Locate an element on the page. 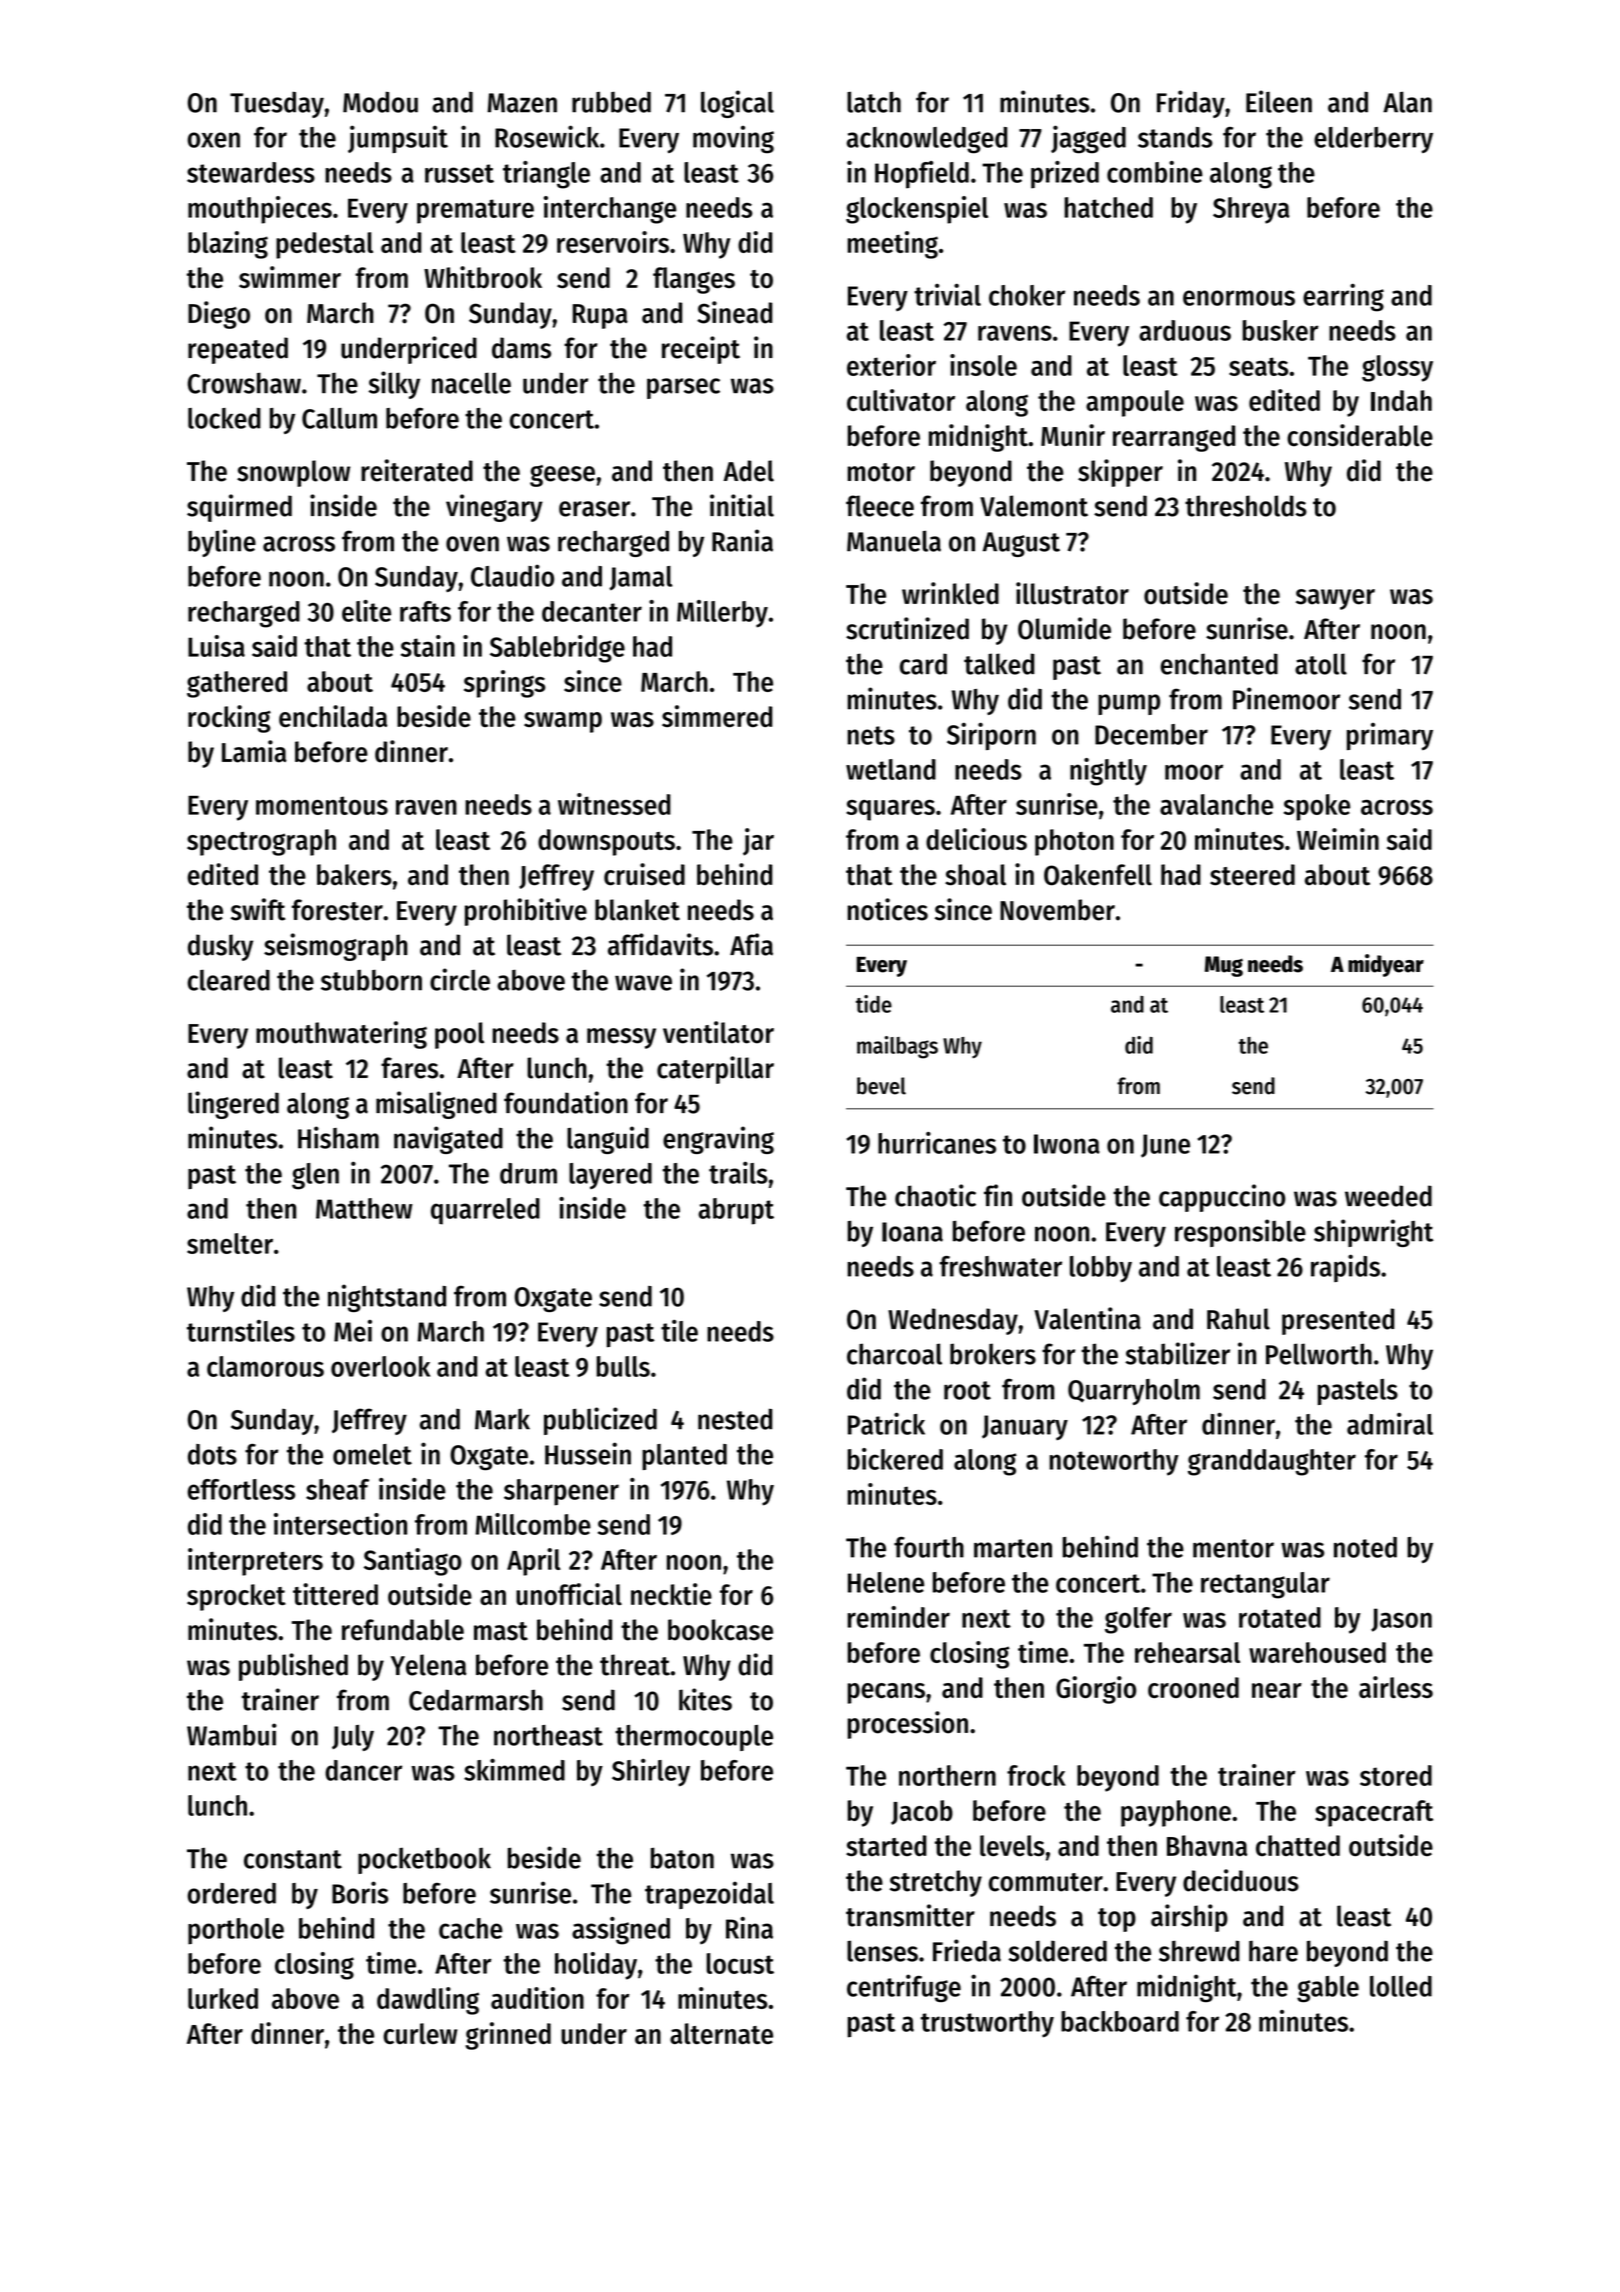 The image size is (1620, 2292). midyear is located at coordinates (1386, 965).
